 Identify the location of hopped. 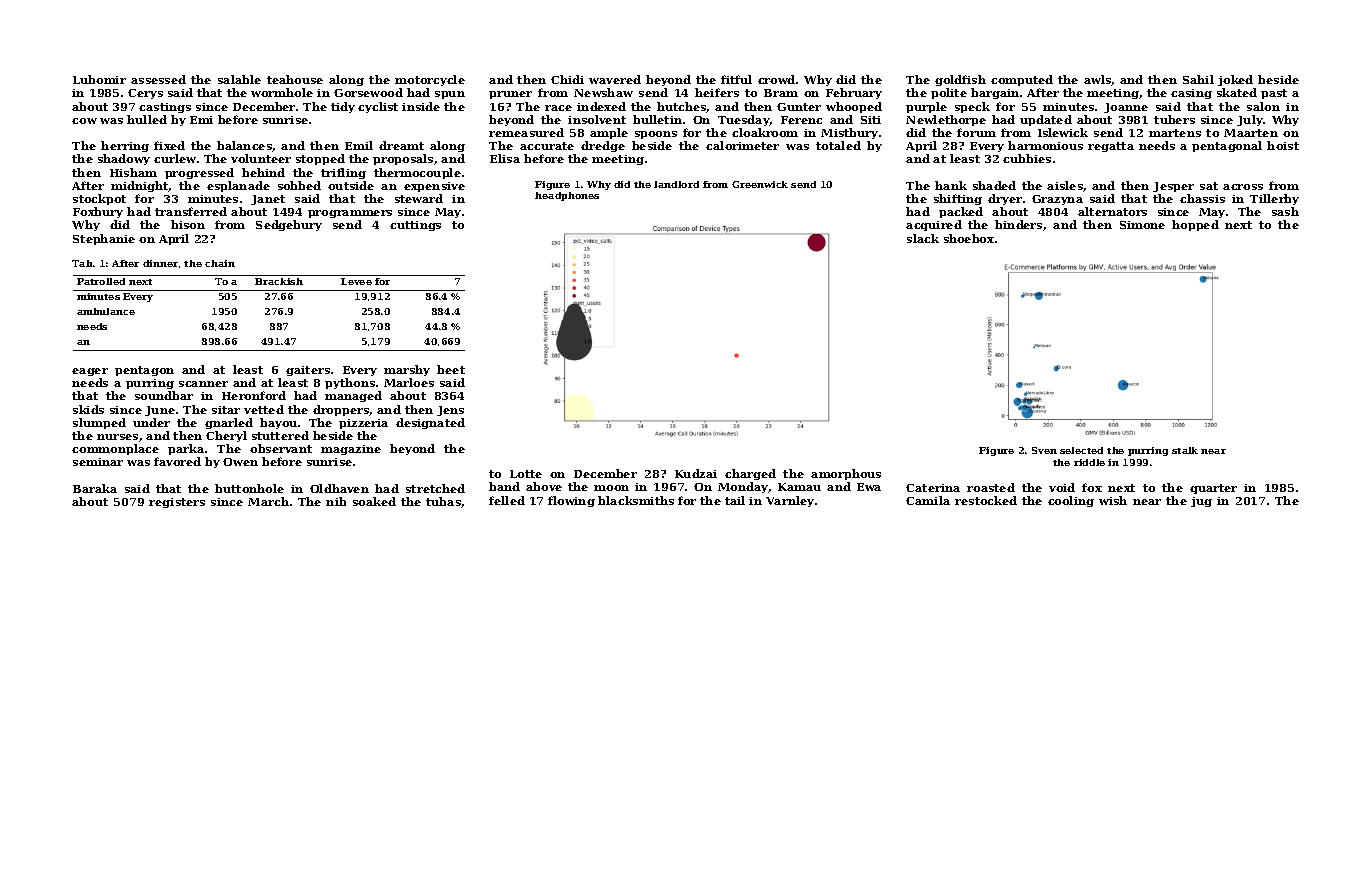
(1195, 225).
